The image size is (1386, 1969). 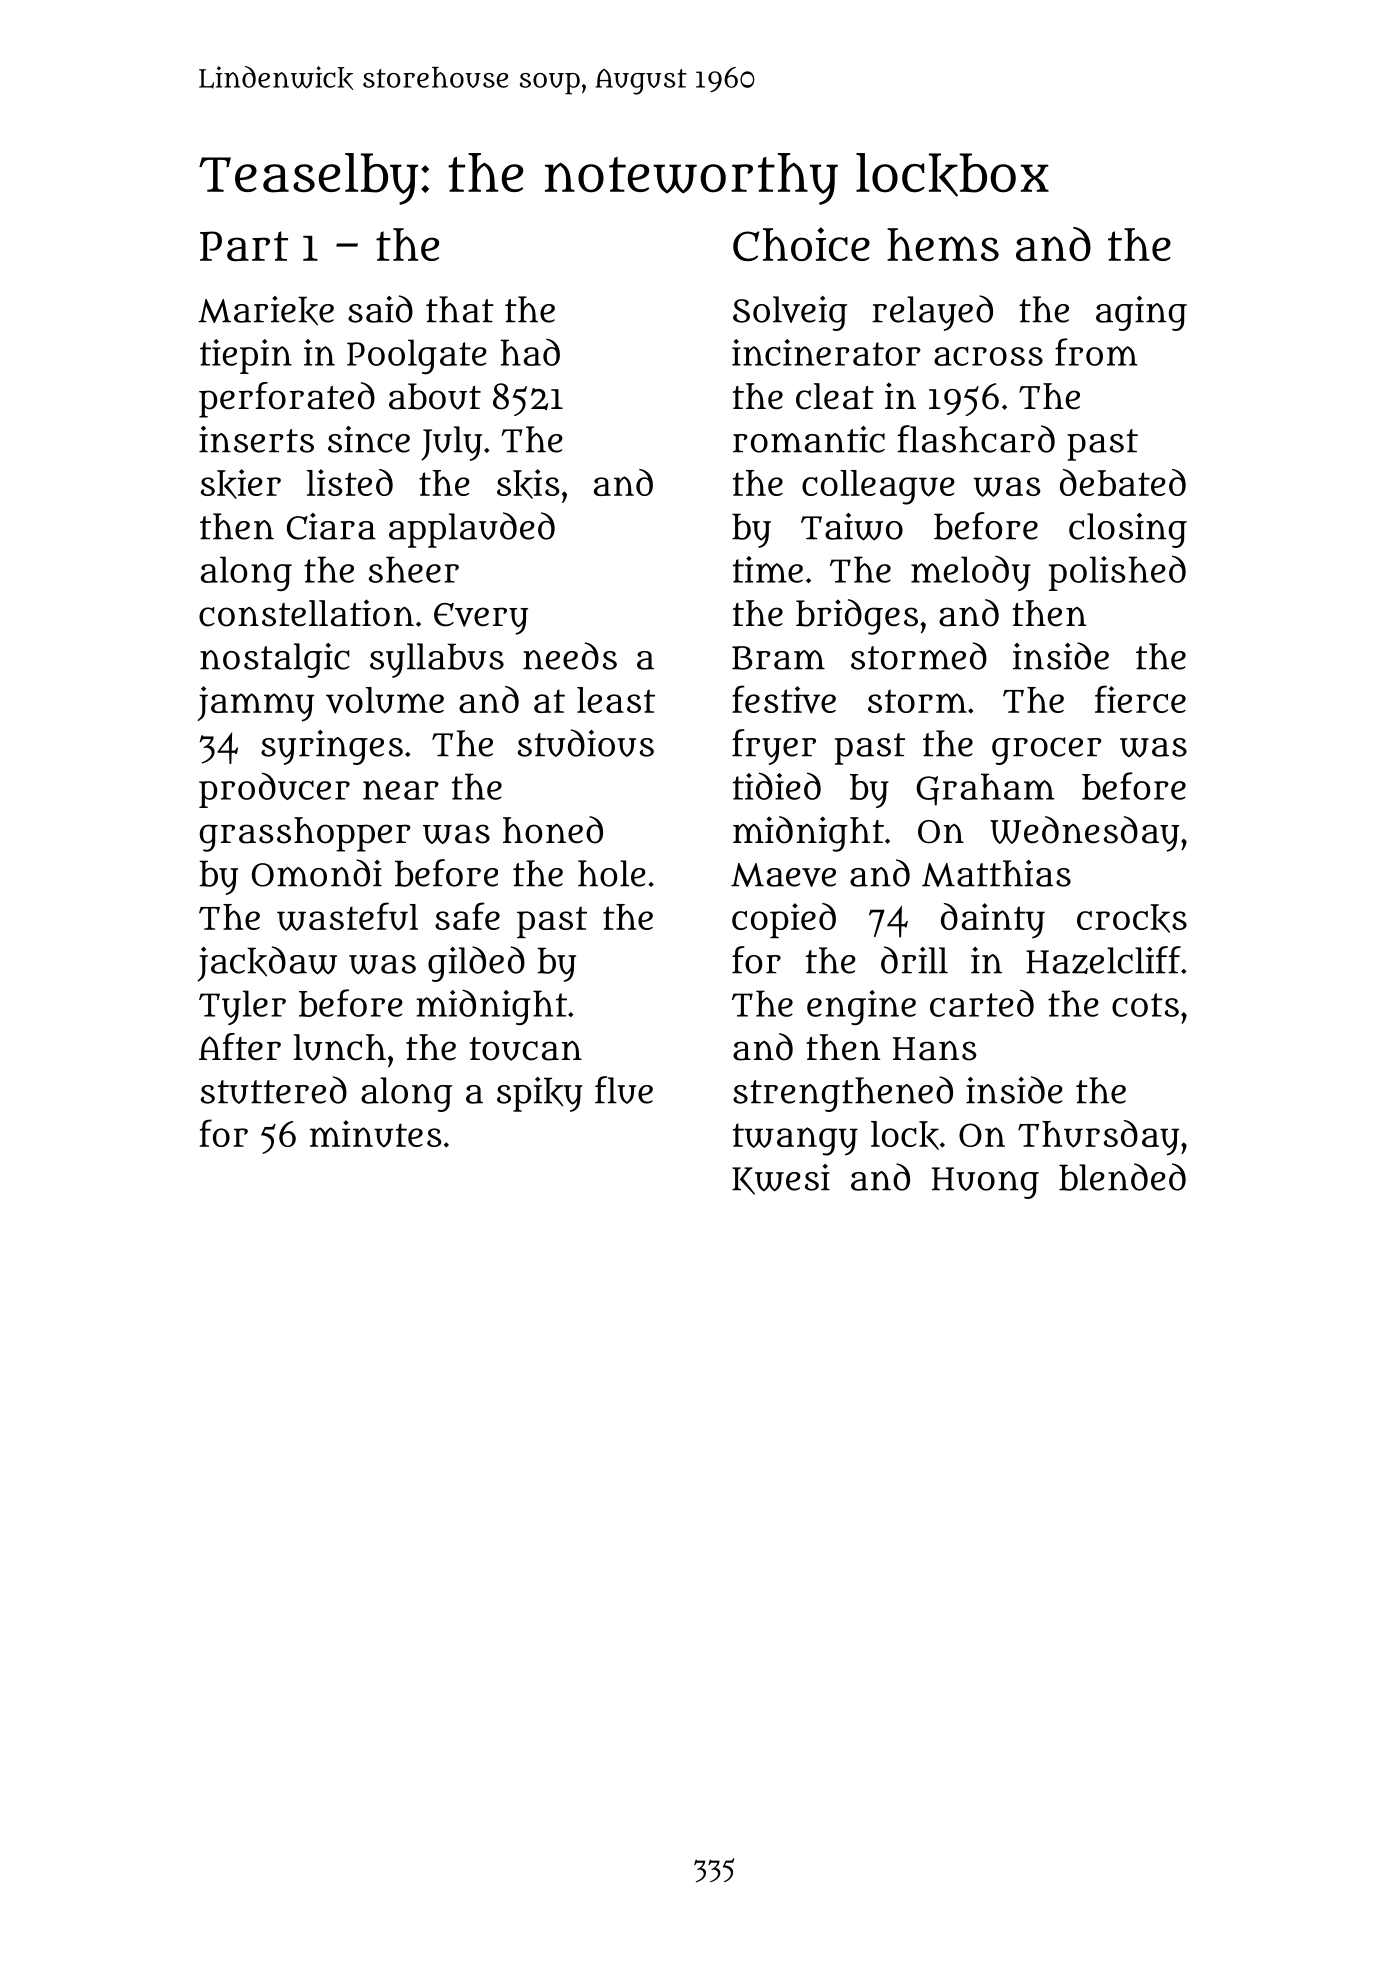 I want to click on nostalgic, so click(x=275, y=660).
